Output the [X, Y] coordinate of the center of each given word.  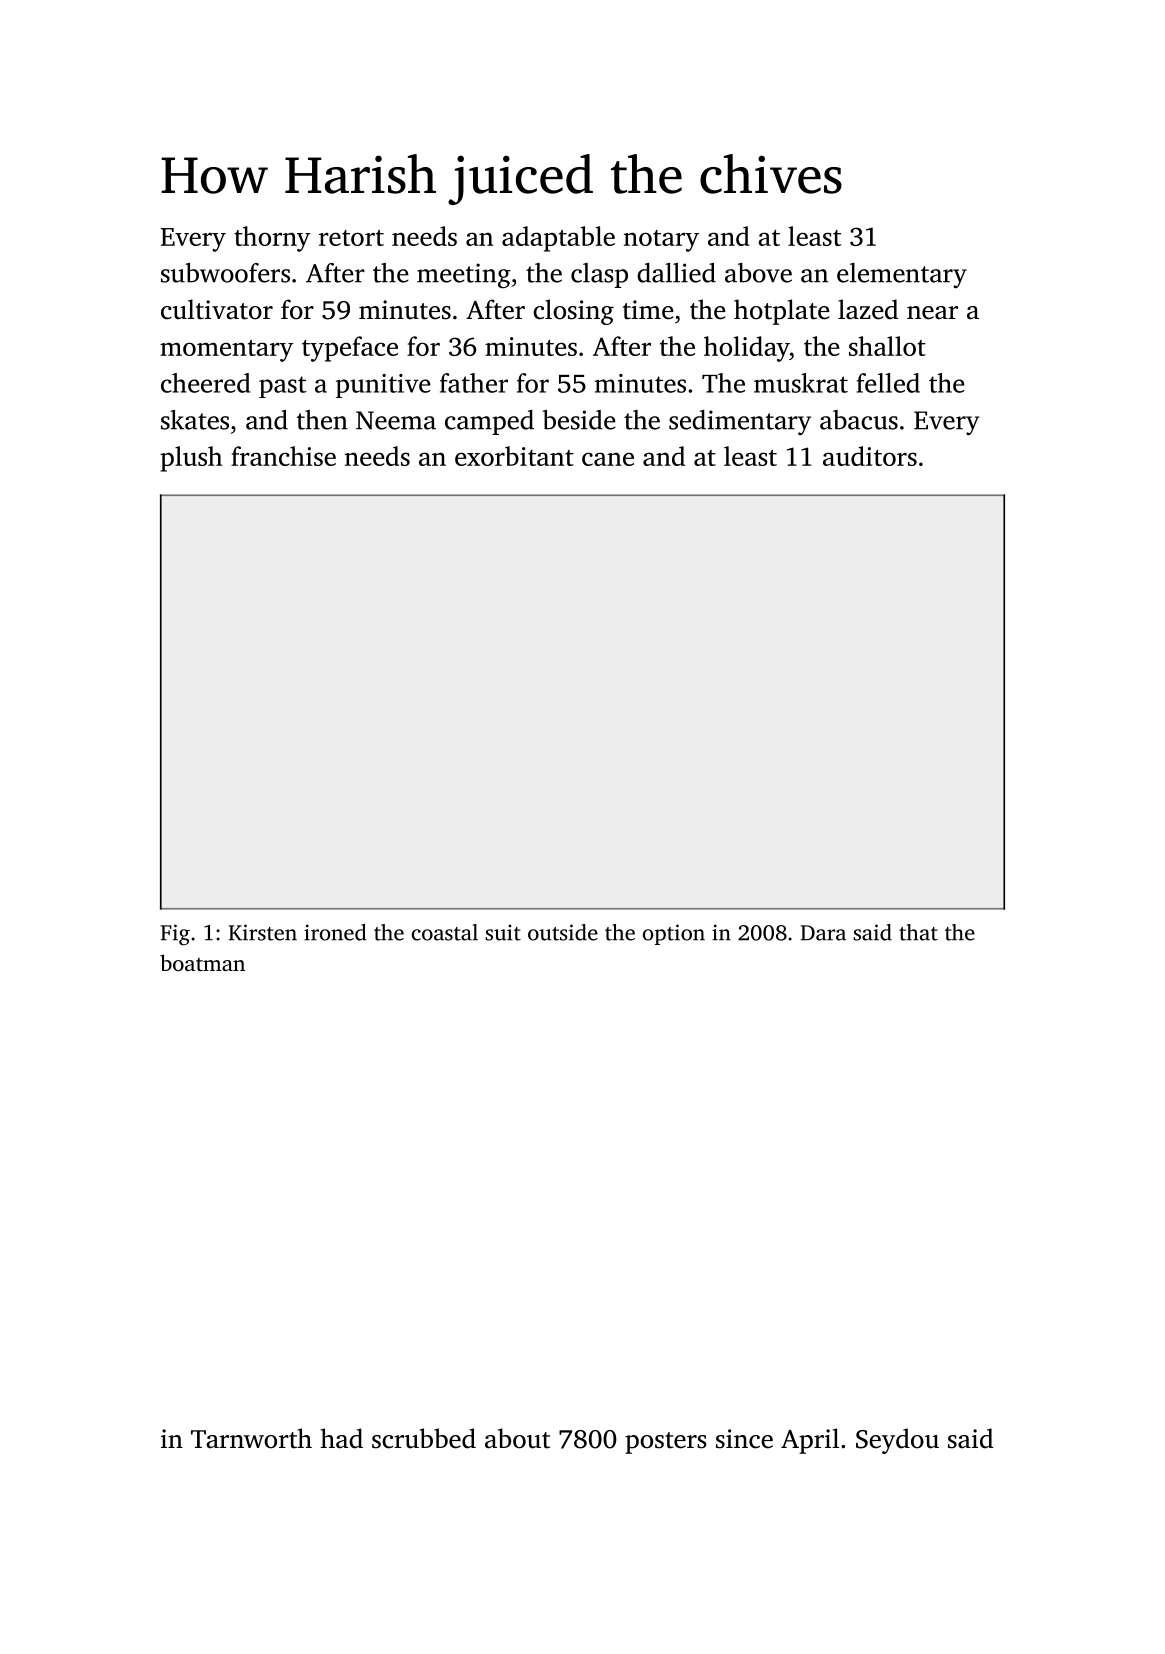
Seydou [897, 1441]
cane [608, 459]
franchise [283, 456]
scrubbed [424, 1438]
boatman [202, 962]
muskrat [801, 383]
